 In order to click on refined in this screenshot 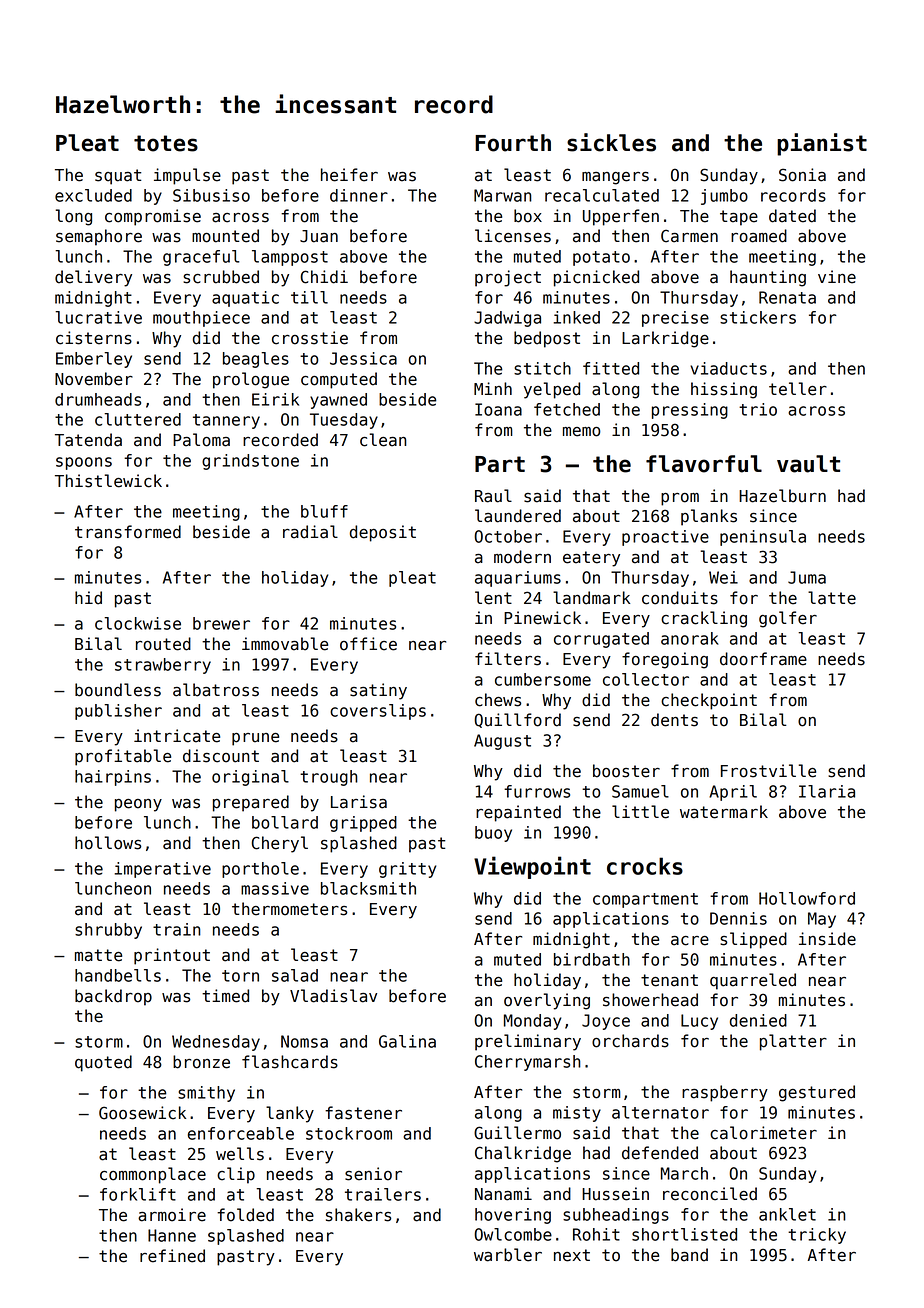, I will do `click(172, 1256)`.
